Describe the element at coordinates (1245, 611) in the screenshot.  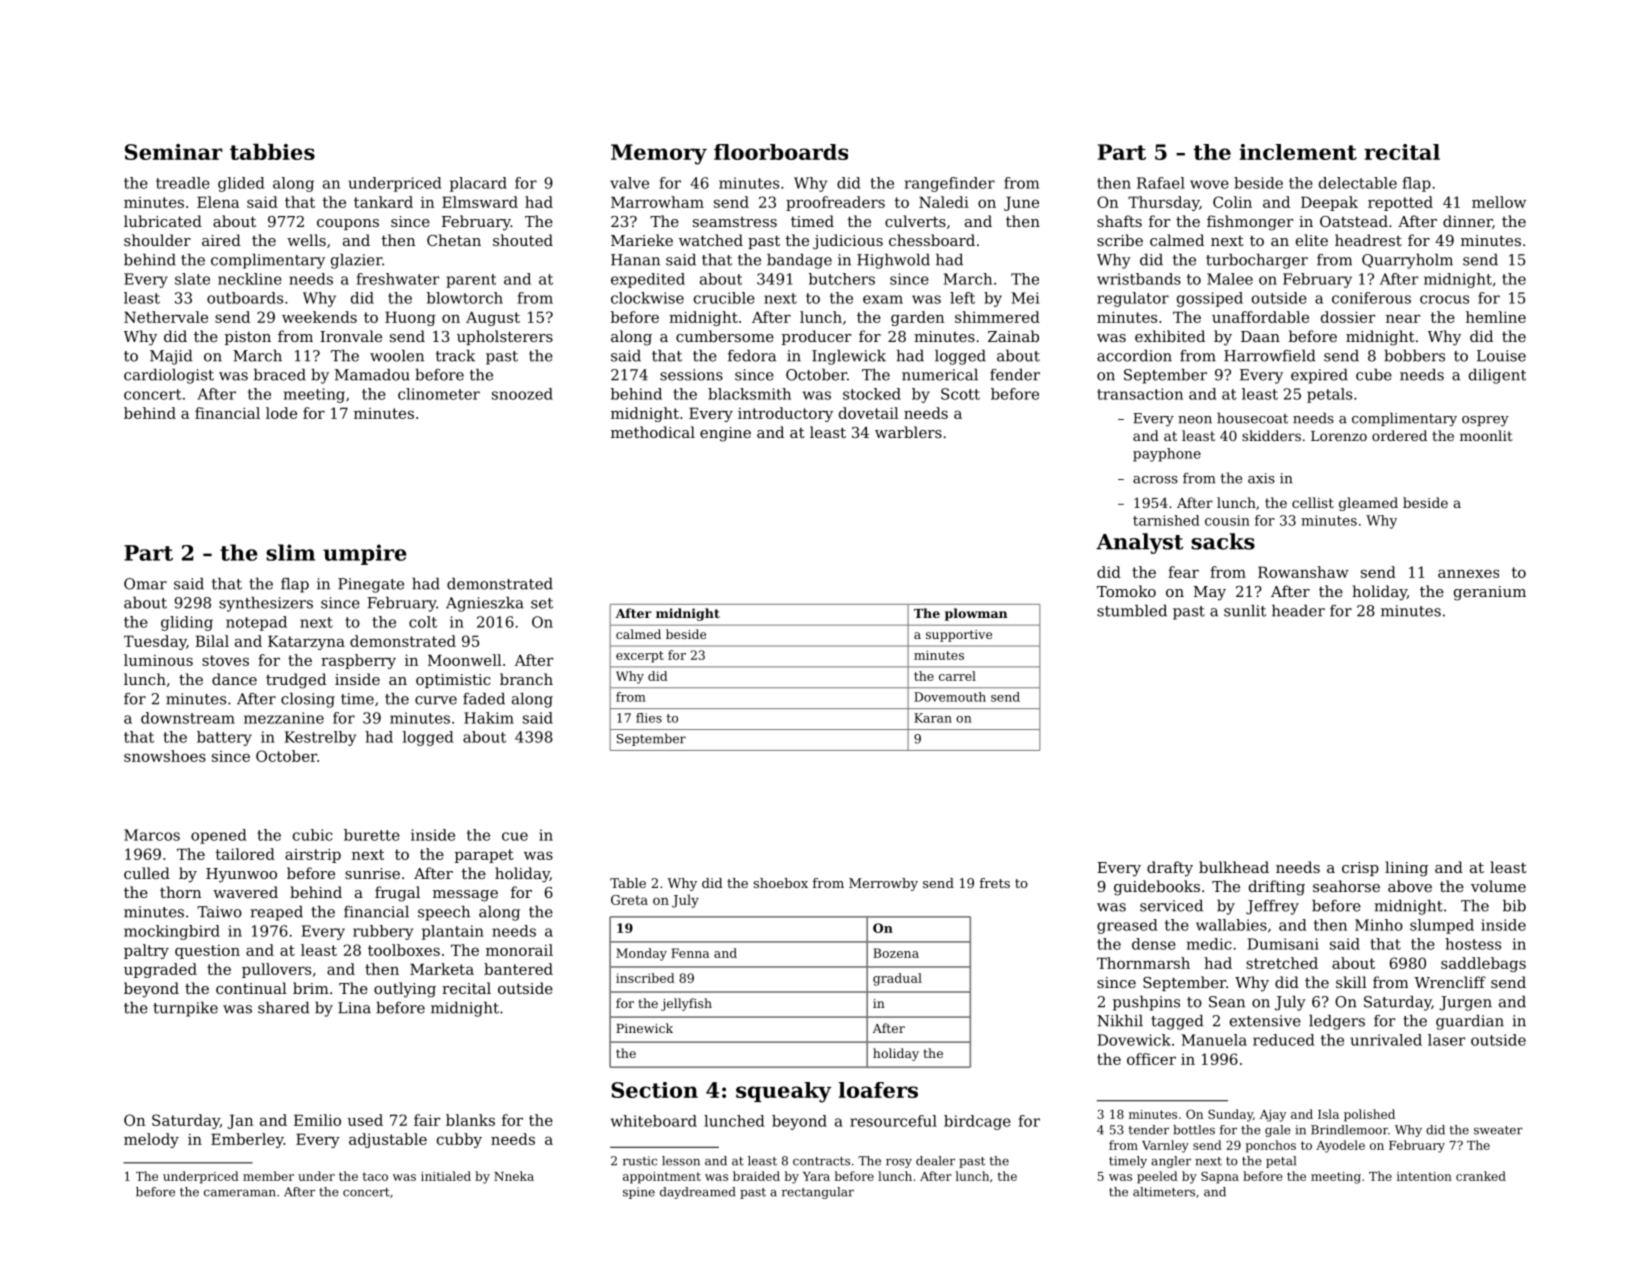
I see `sunlit` at that location.
